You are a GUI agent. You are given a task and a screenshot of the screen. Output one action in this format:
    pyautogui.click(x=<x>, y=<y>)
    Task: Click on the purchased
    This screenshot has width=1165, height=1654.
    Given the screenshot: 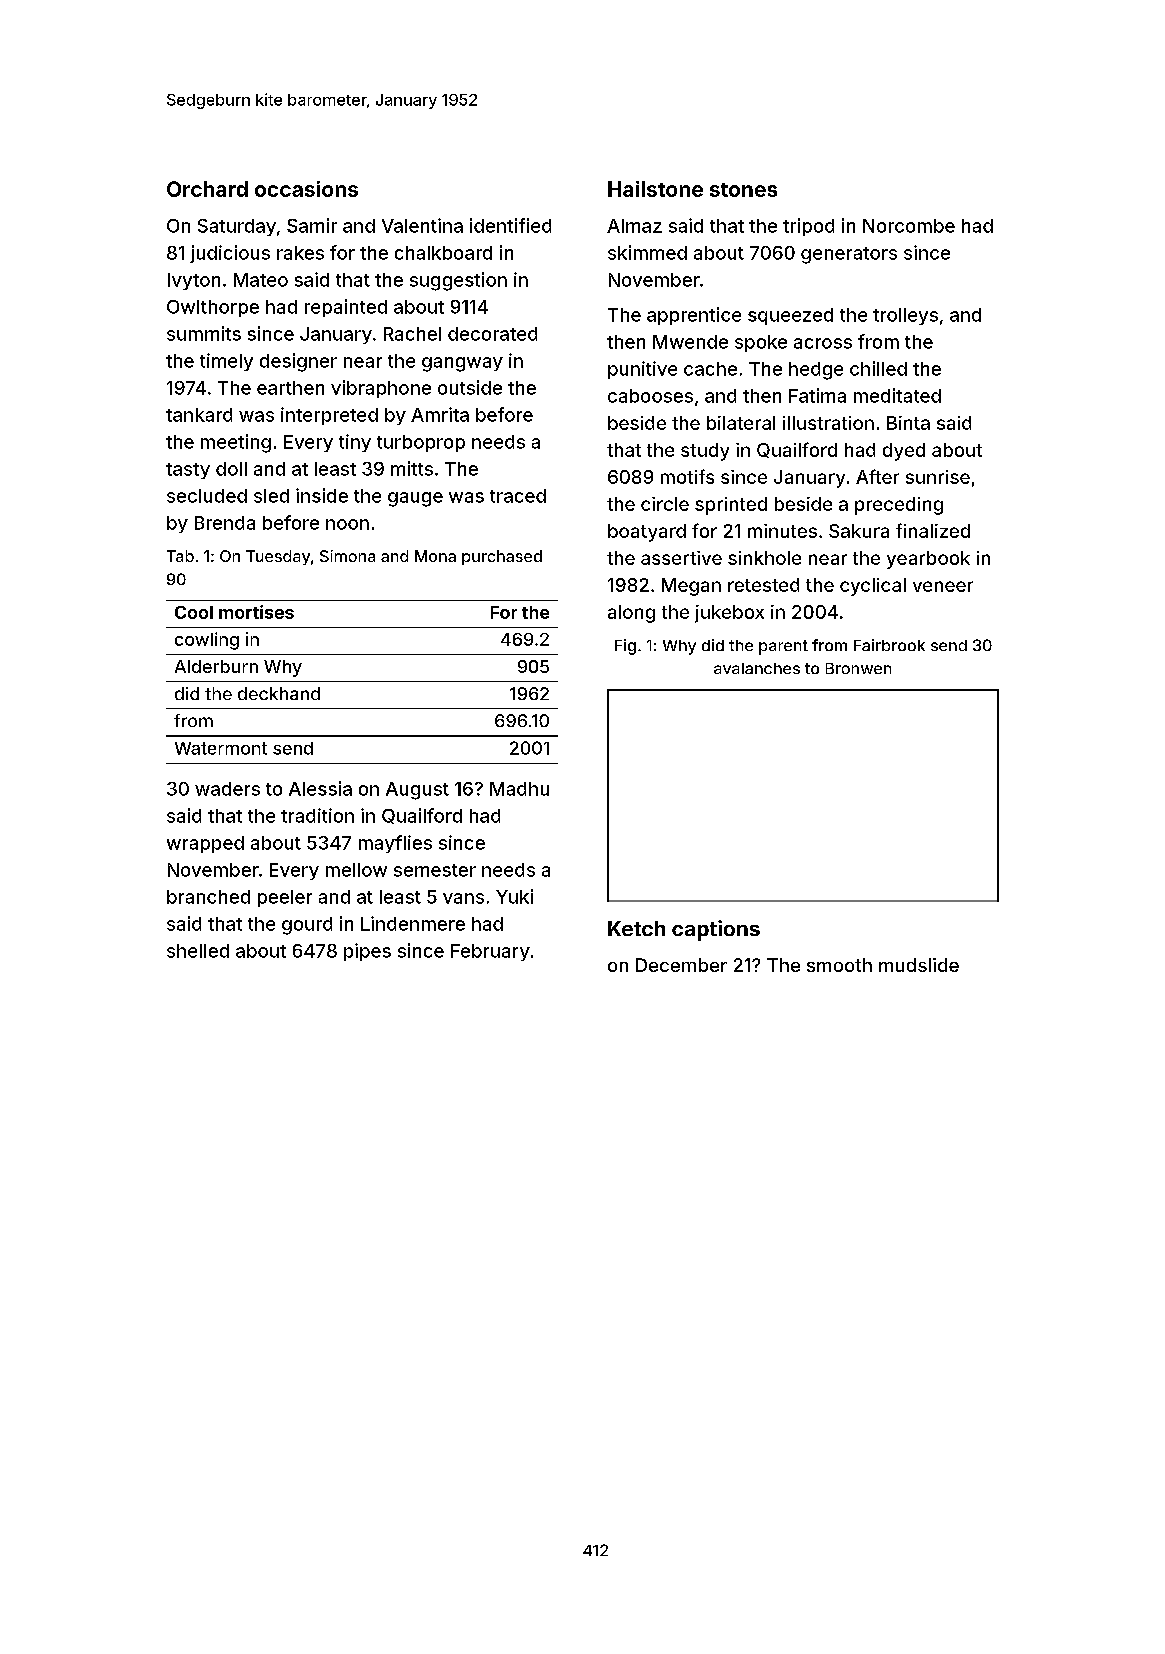 What is the action you would take?
    pyautogui.click(x=502, y=557)
